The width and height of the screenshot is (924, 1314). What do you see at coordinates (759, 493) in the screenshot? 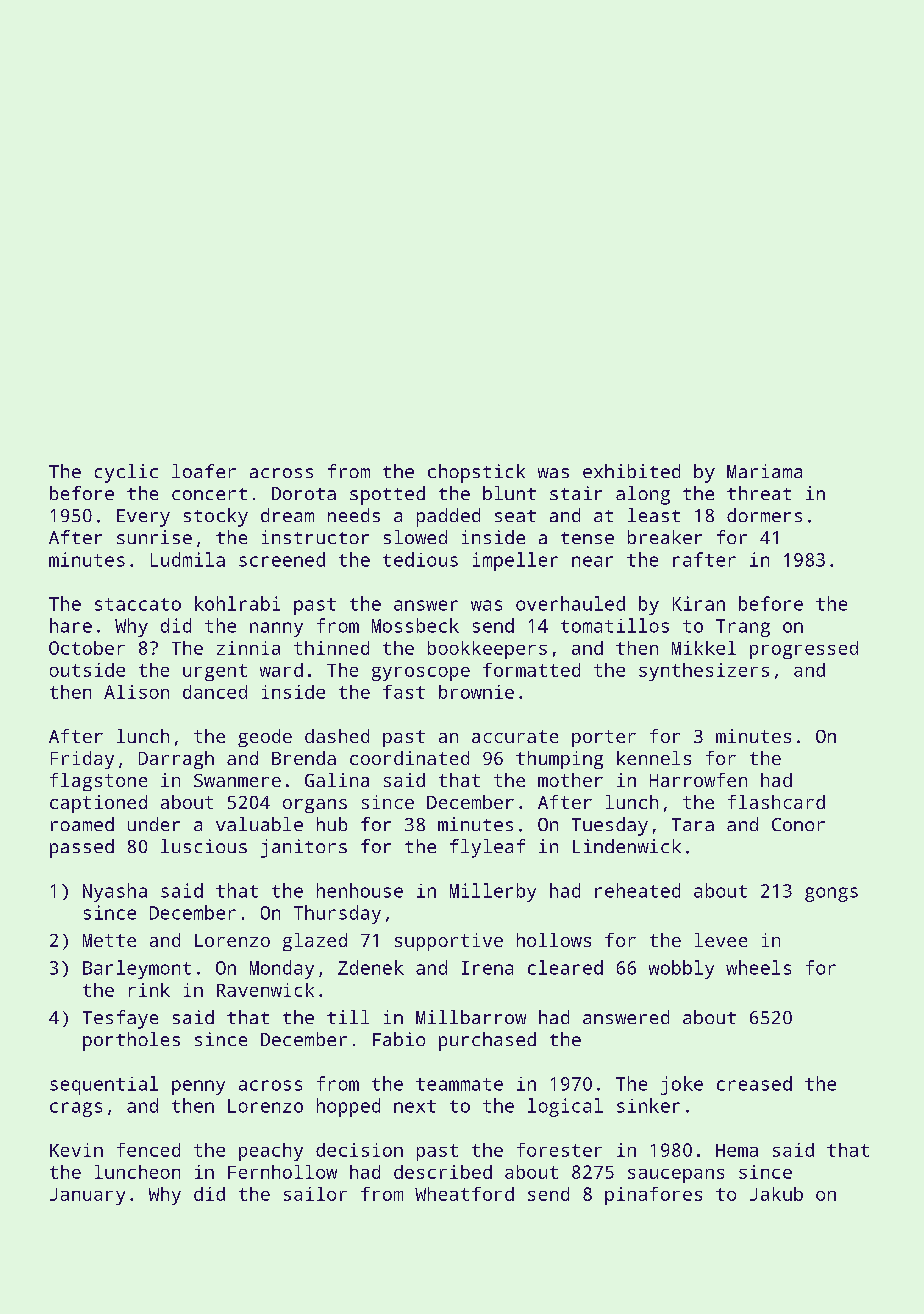
I see `threat` at bounding box center [759, 493].
